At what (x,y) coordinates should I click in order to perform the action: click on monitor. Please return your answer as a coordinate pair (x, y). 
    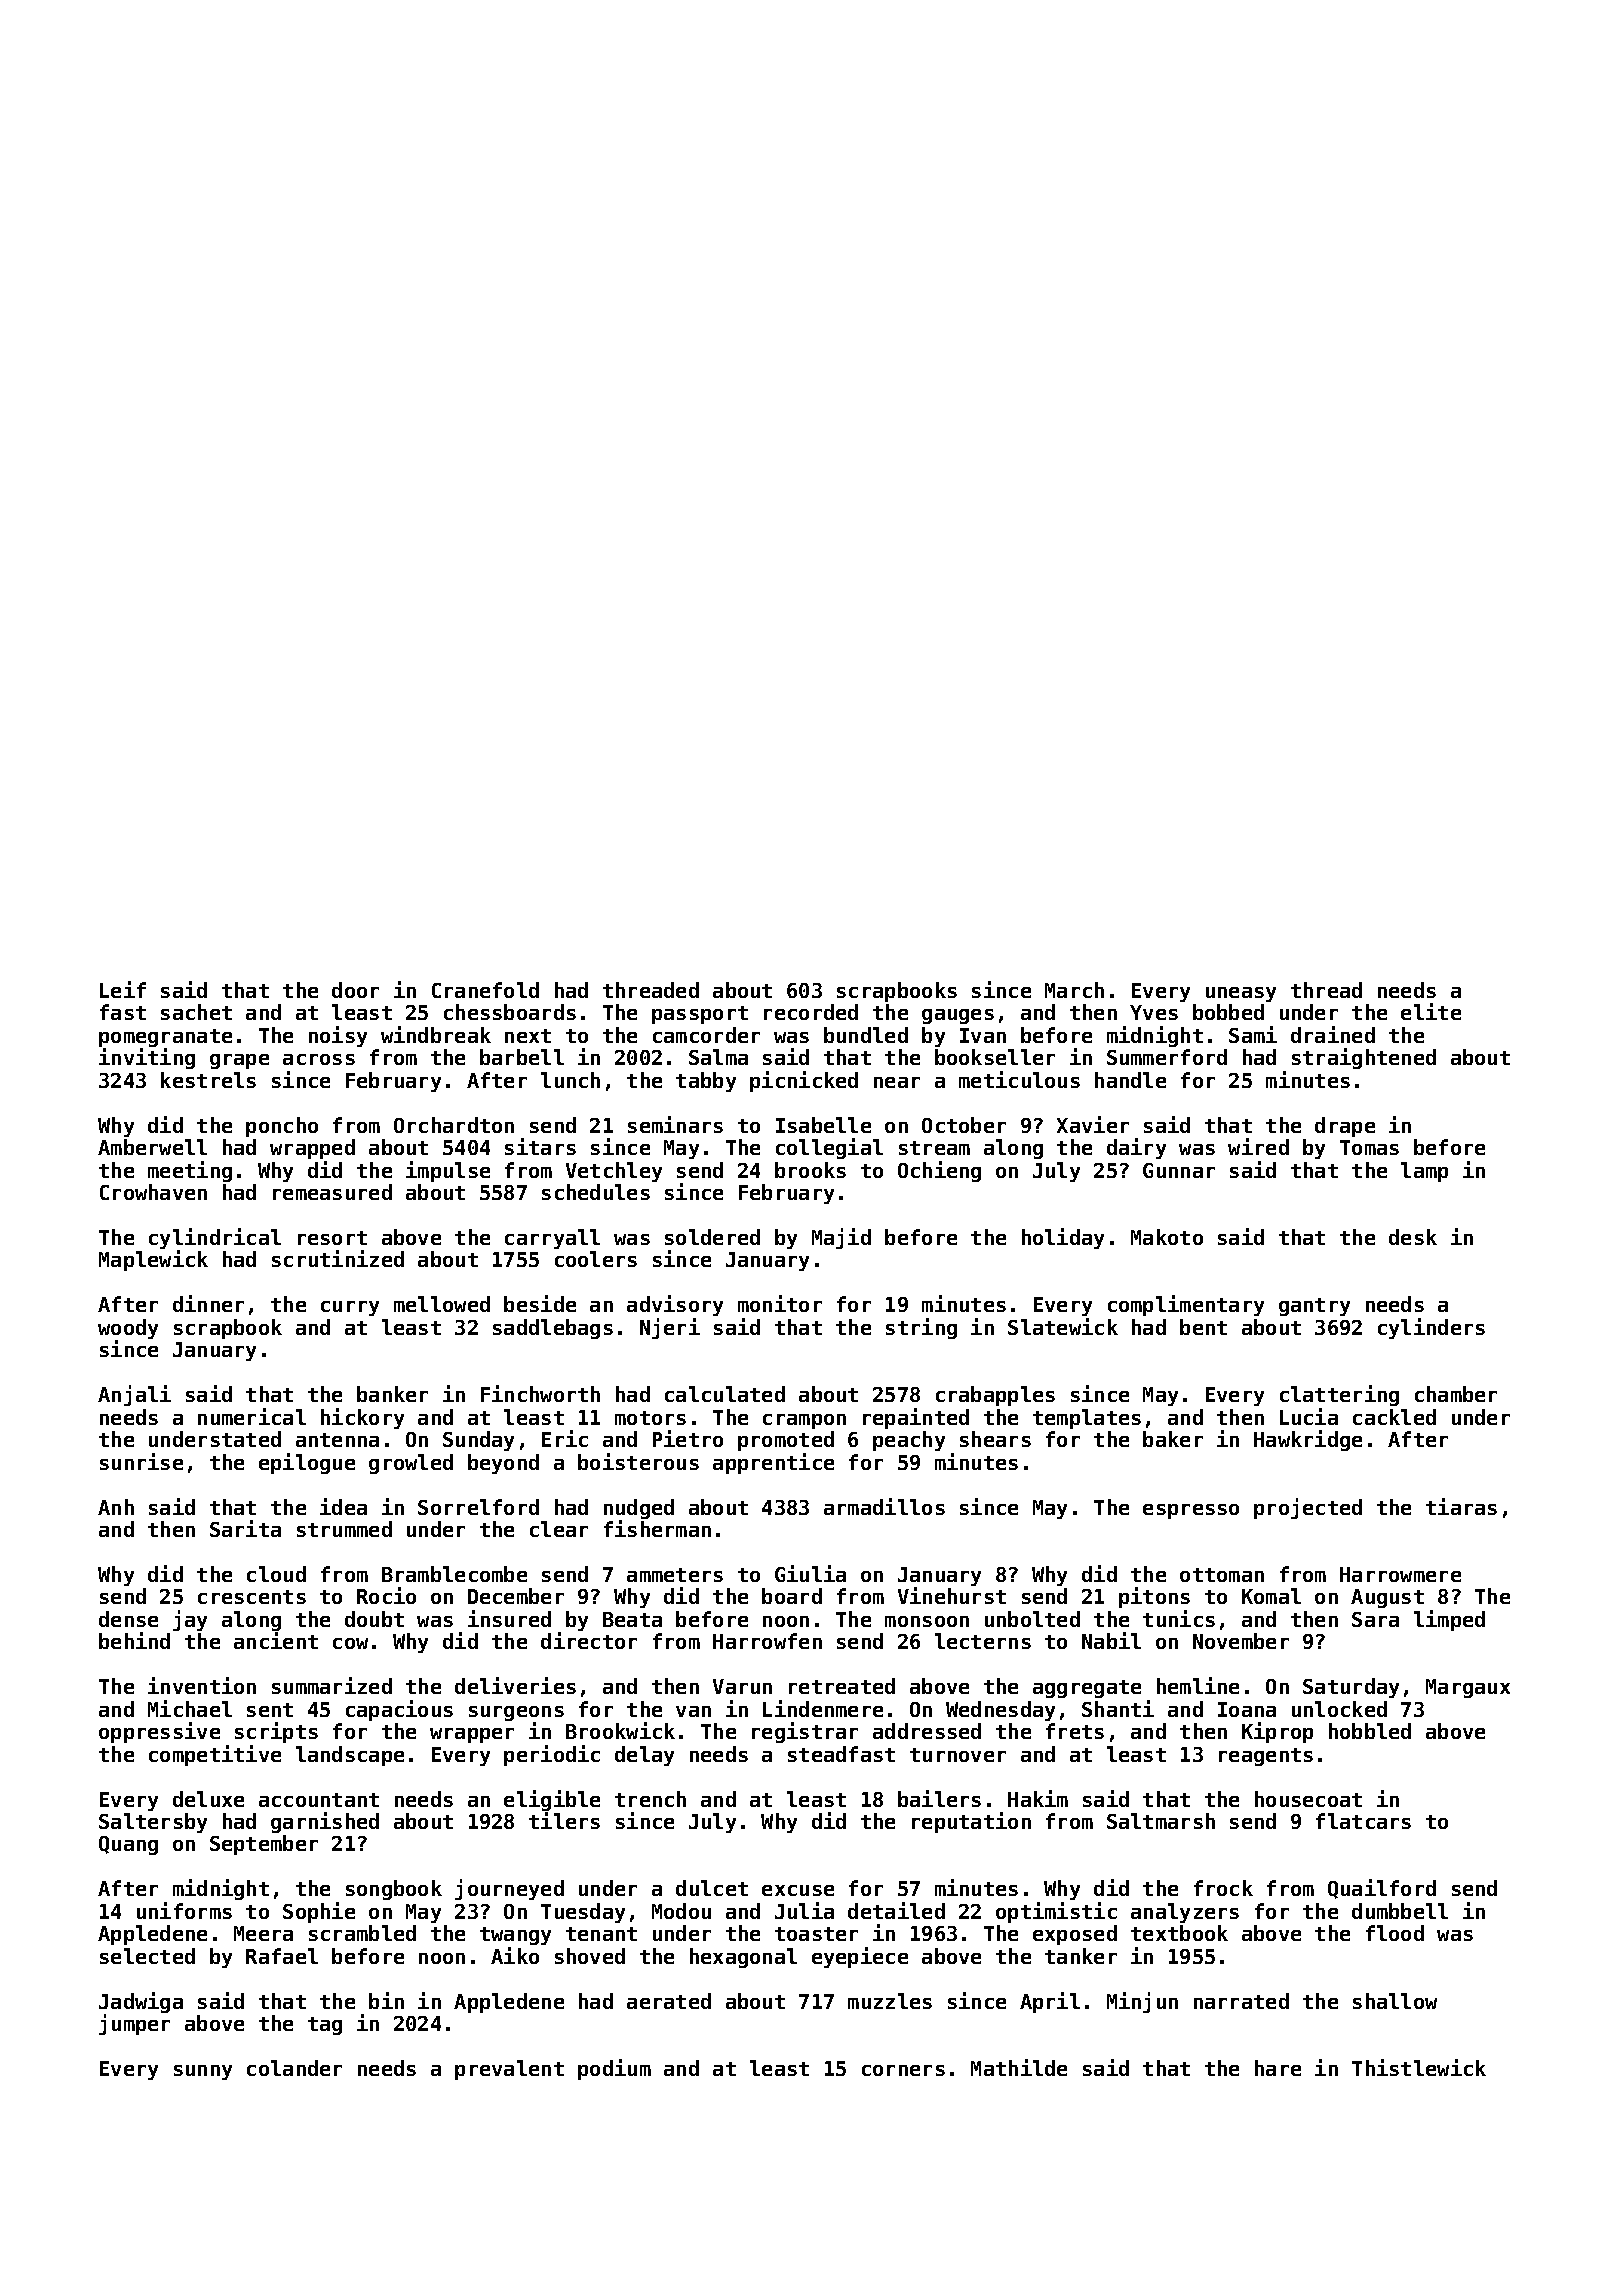
    Looking at the image, I should click on (780, 1303).
